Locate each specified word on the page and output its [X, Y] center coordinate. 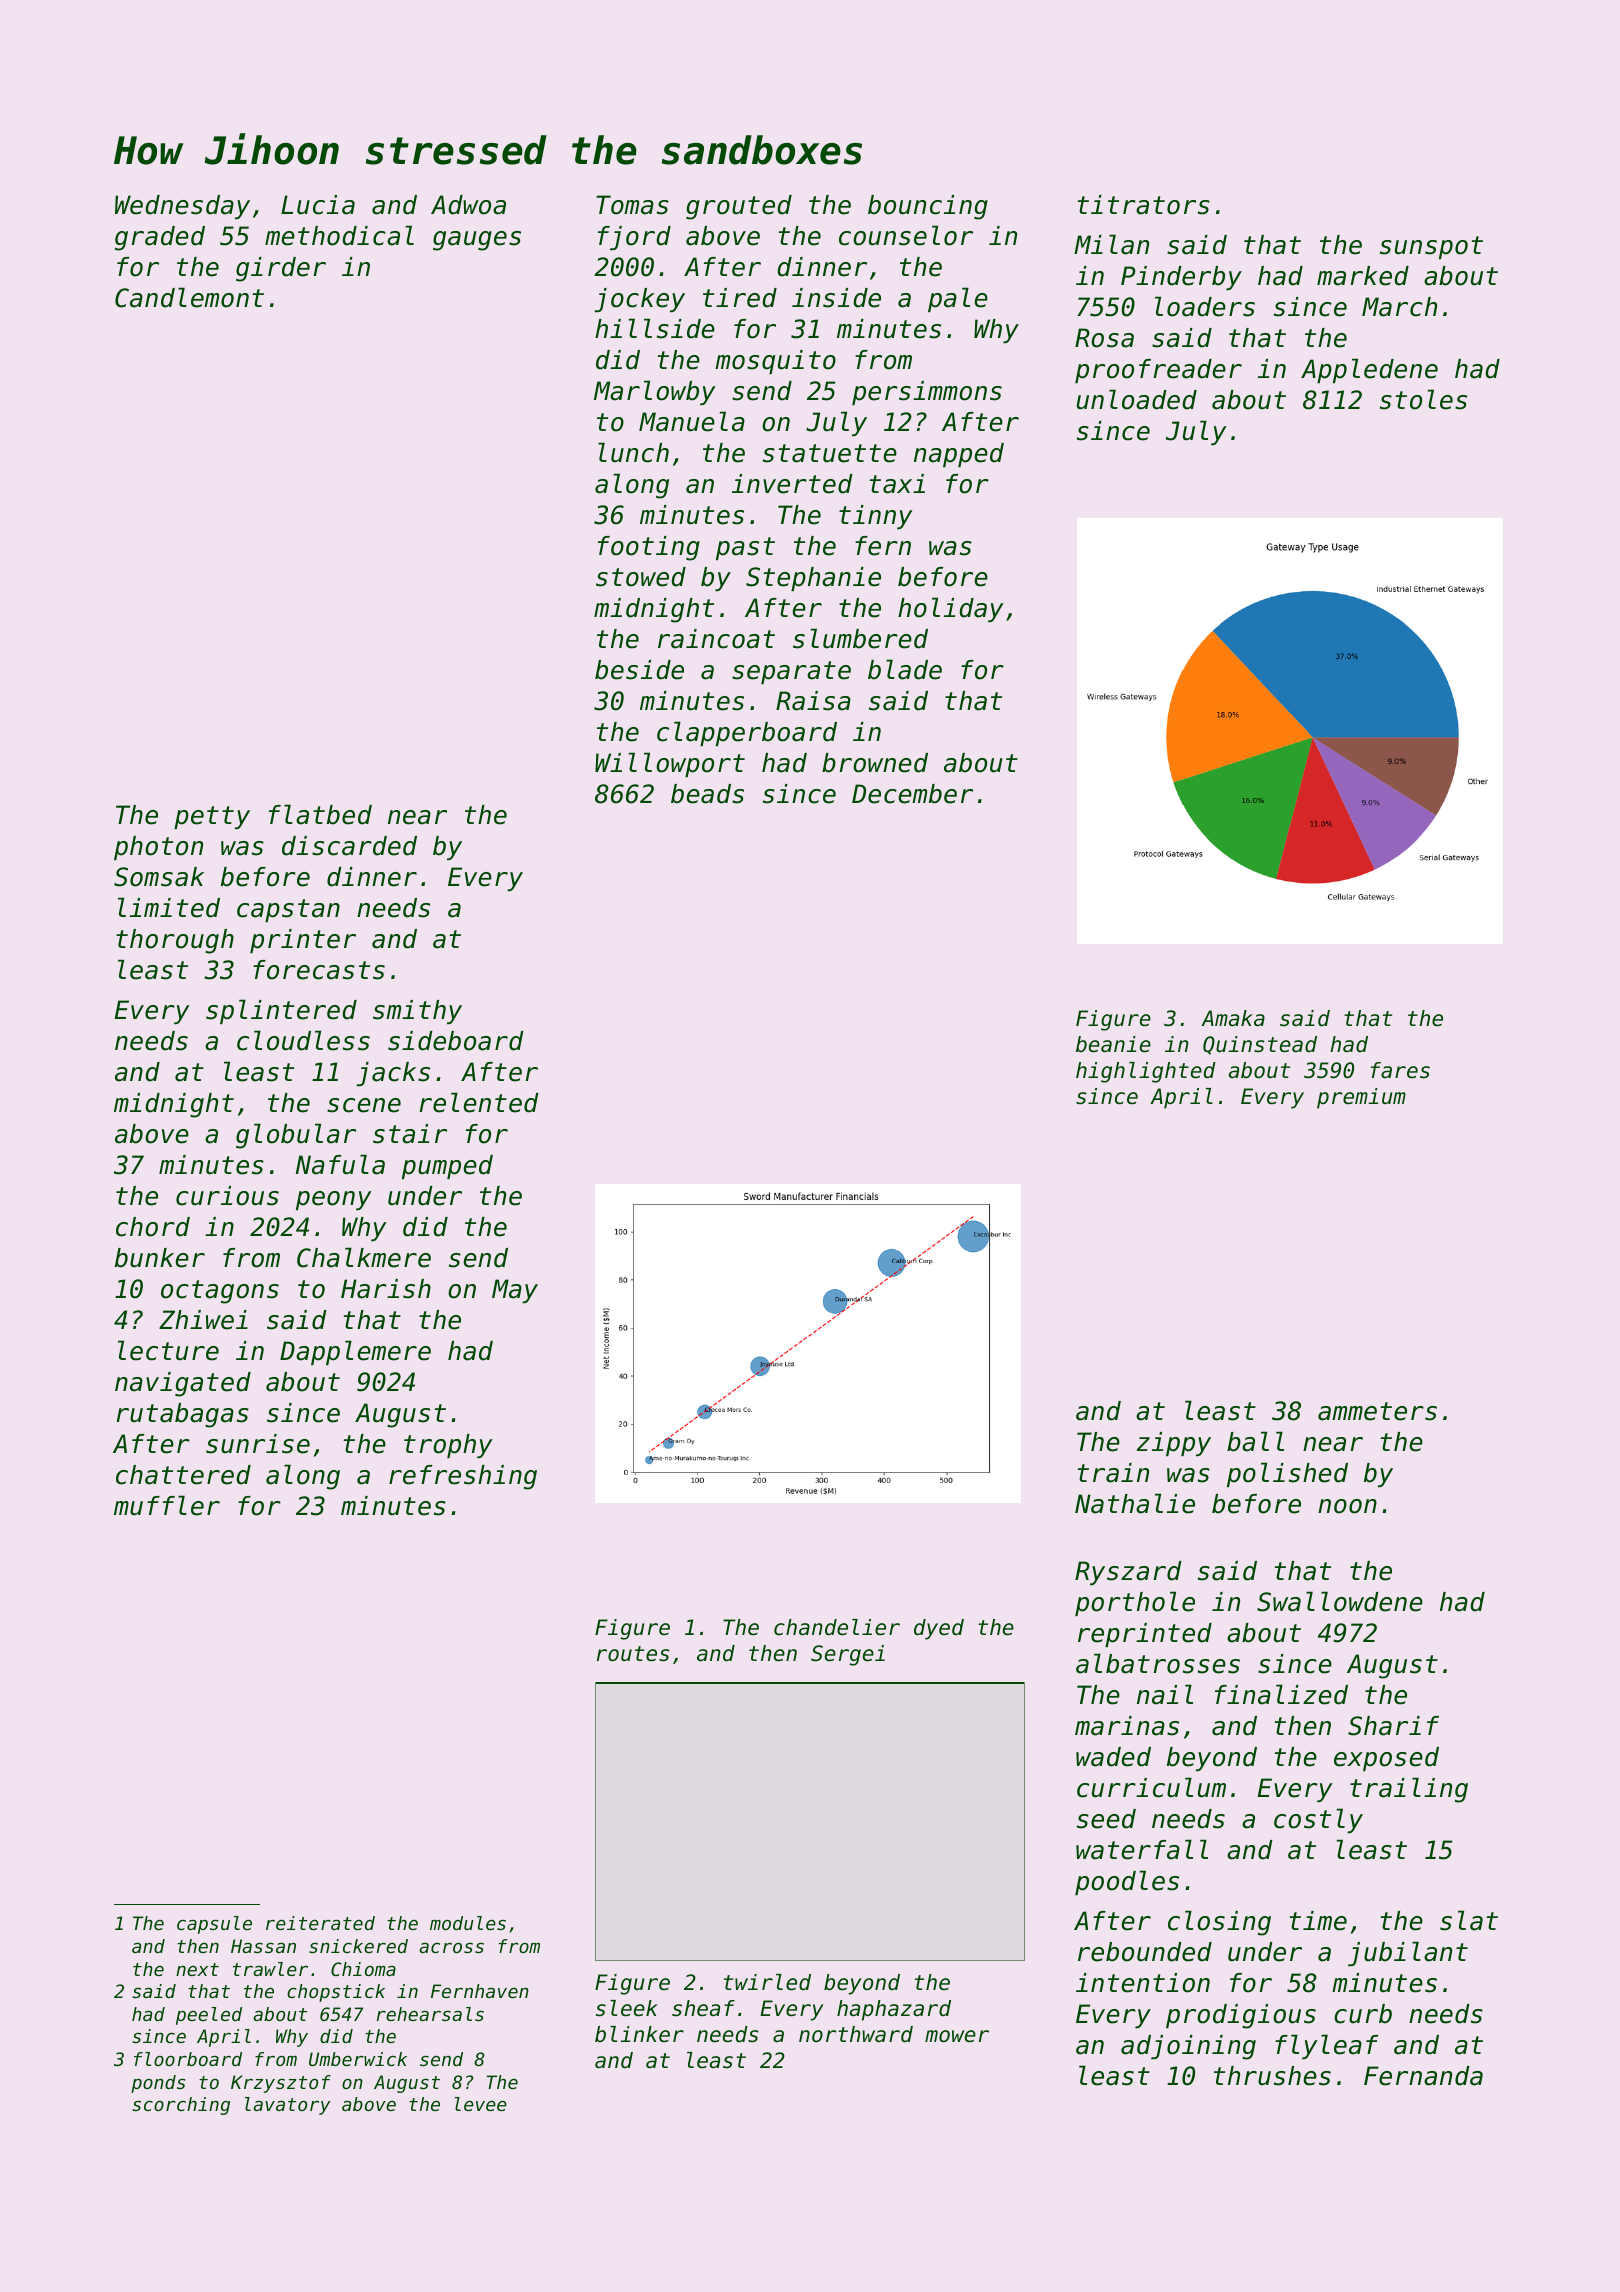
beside [639, 670]
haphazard [894, 2010]
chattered [183, 1475]
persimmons [927, 393]
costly [1318, 1820]
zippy [1174, 1444]
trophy [448, 1446]
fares [1400, 1070]
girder [281, 269]
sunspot [1431, 247]
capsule [214, 1925]
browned [875, 763]
